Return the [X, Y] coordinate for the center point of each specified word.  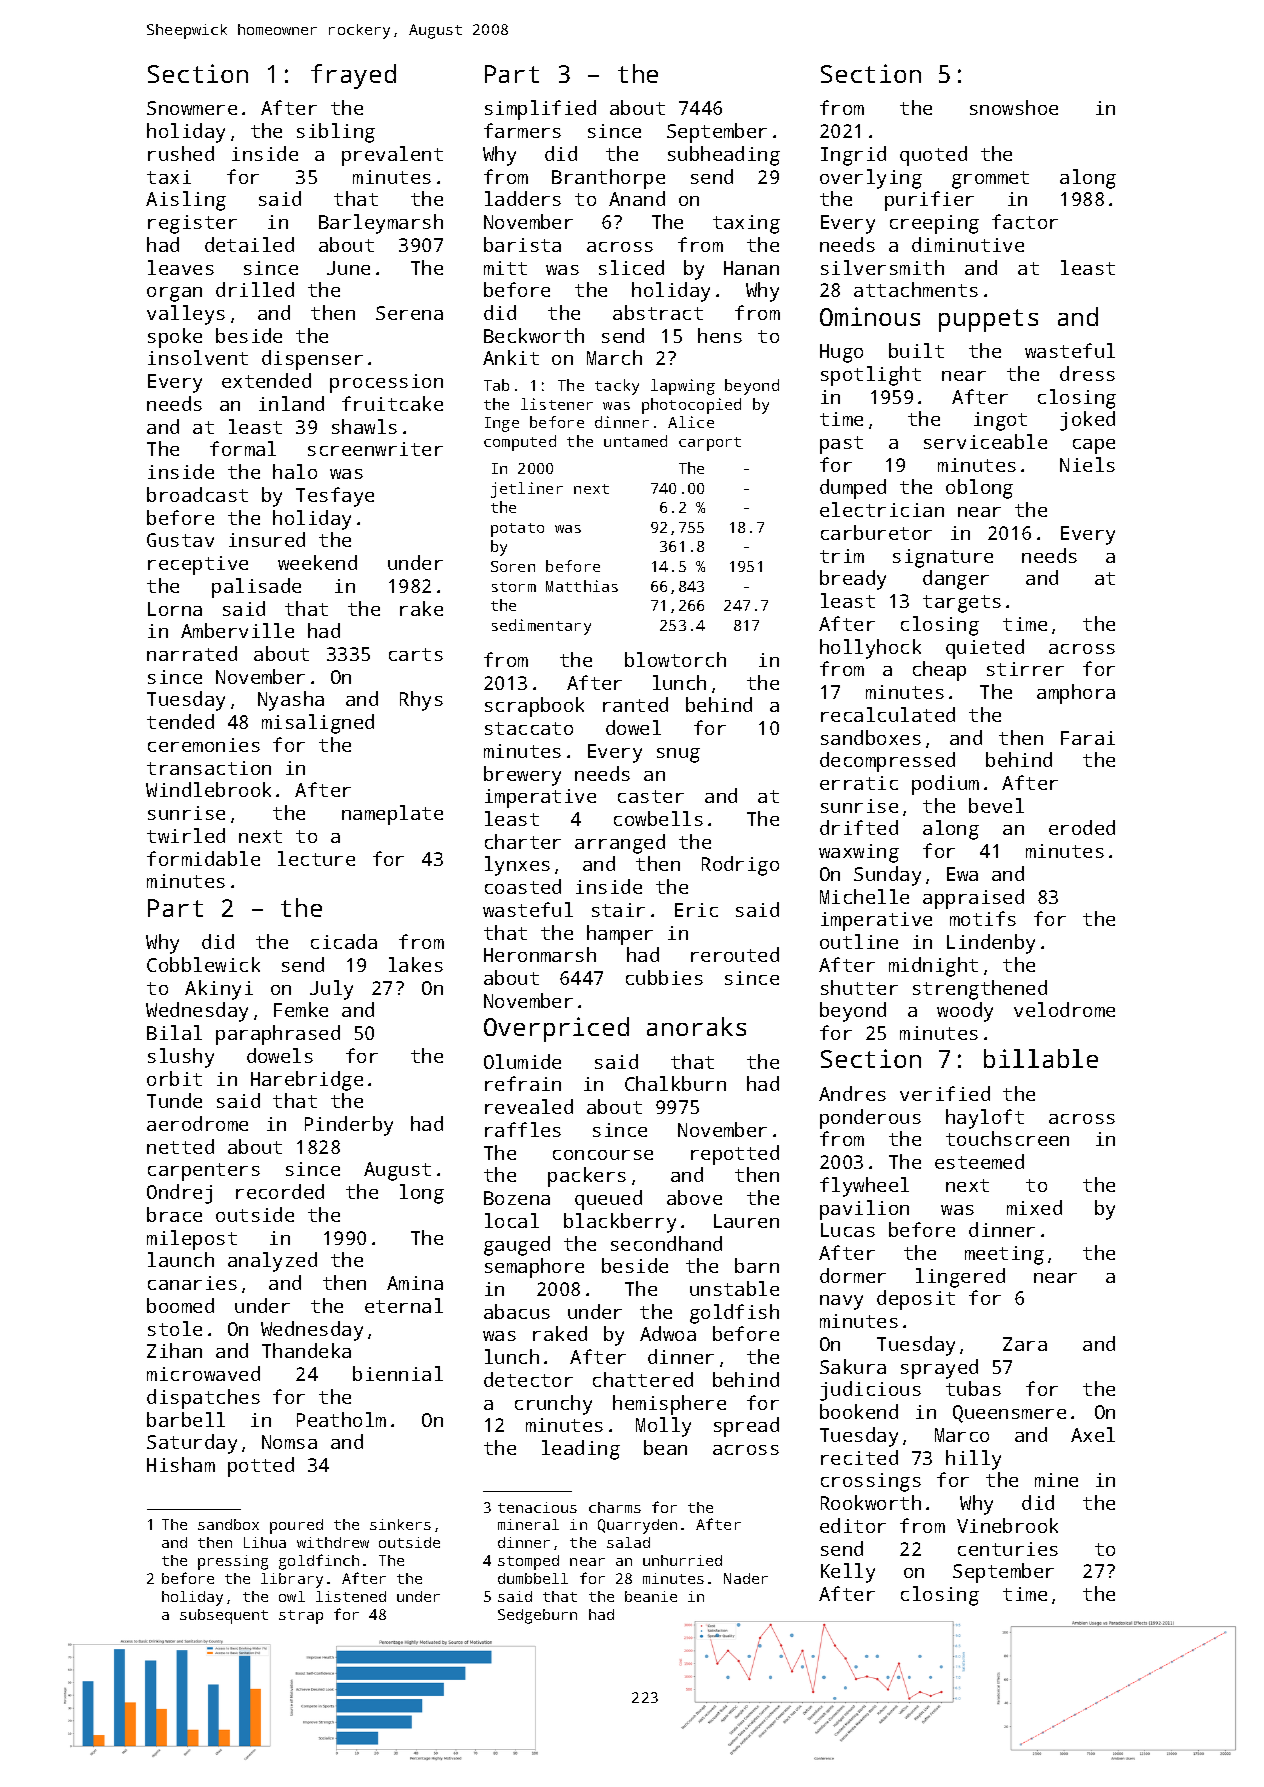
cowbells [658, 818]
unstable [734, 1288]
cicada [344, 941]
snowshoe [1014, 107]
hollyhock [870, 649]
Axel [1093, 1434]
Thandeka [306, 1350]
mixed [1034, 1207]
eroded [1082, 827]
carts [416, 654]
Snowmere [192, 108]
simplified [540, 110]
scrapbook [534, 707]
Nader [746, 1578]
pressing [233, 1562]
